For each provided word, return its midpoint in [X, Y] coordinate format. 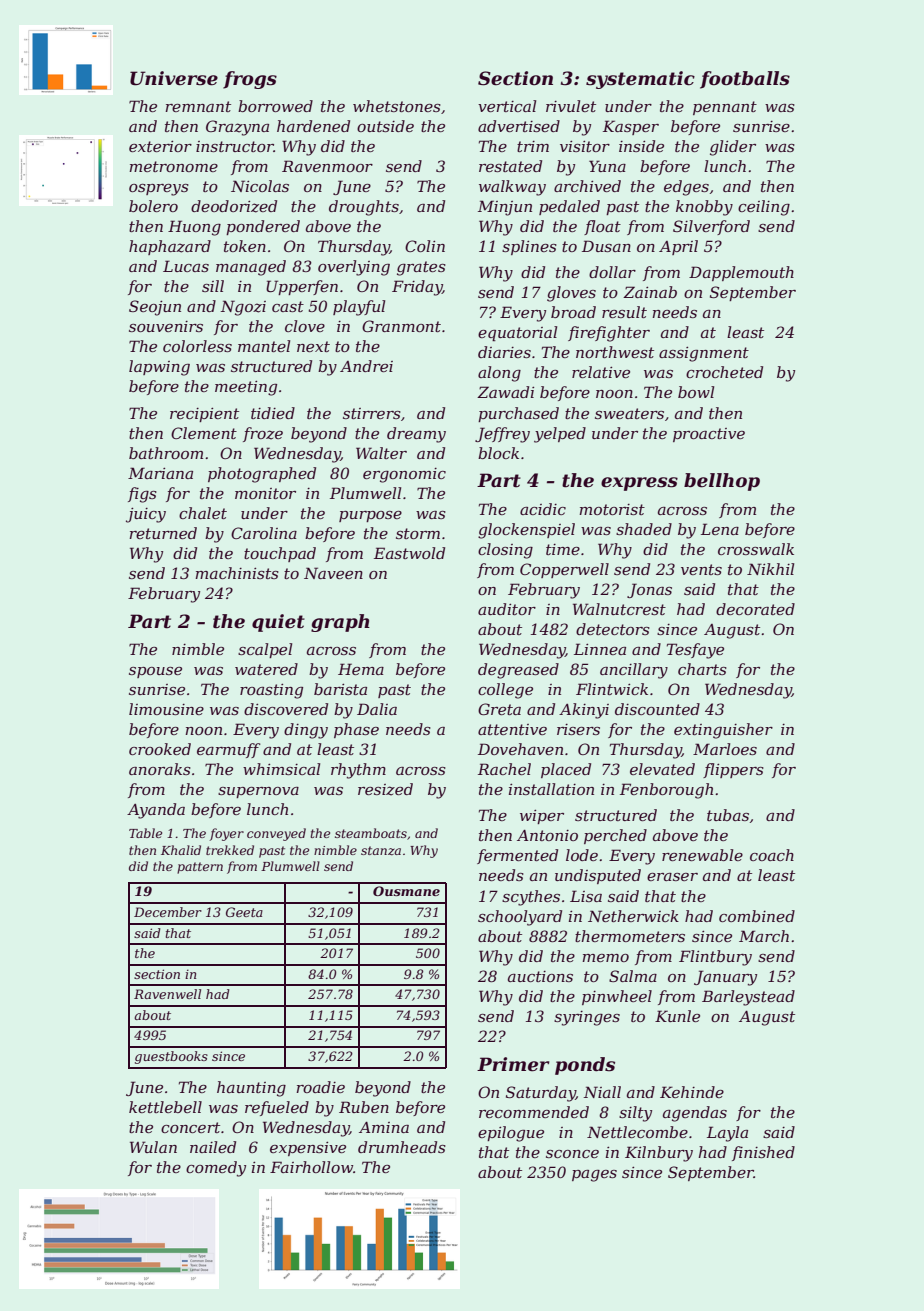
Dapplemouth [741, 273]
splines [529, 247]
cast [288, 306]
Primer [513, 1064]
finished [763, 1153]
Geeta [244, 912]
